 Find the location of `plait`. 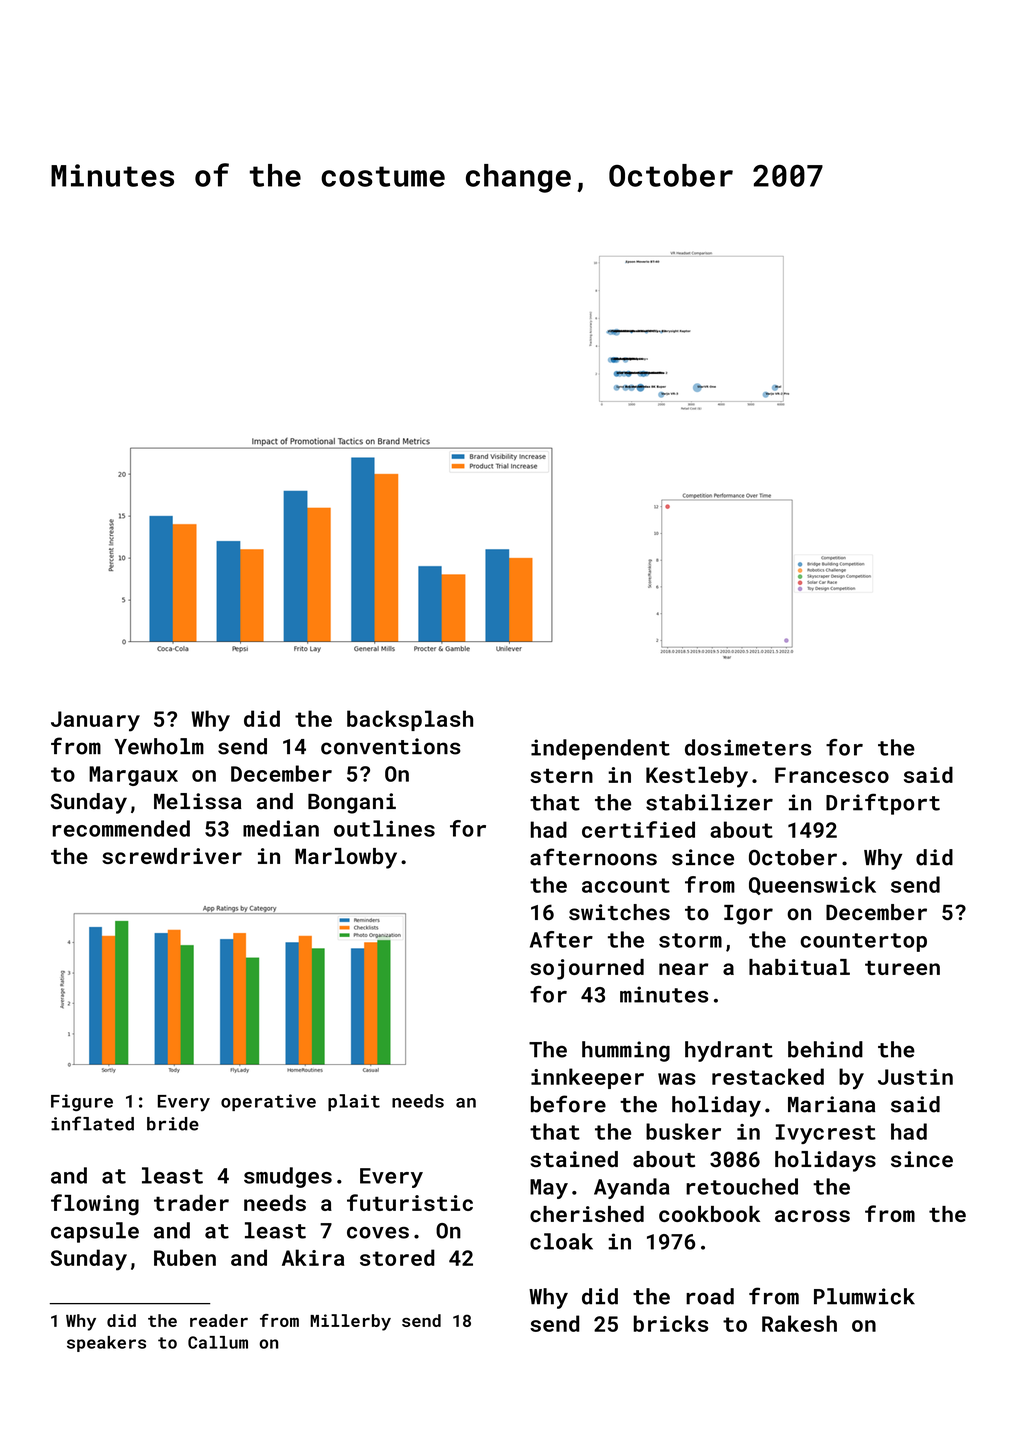

plait is located at coordinates (354, 1102).
